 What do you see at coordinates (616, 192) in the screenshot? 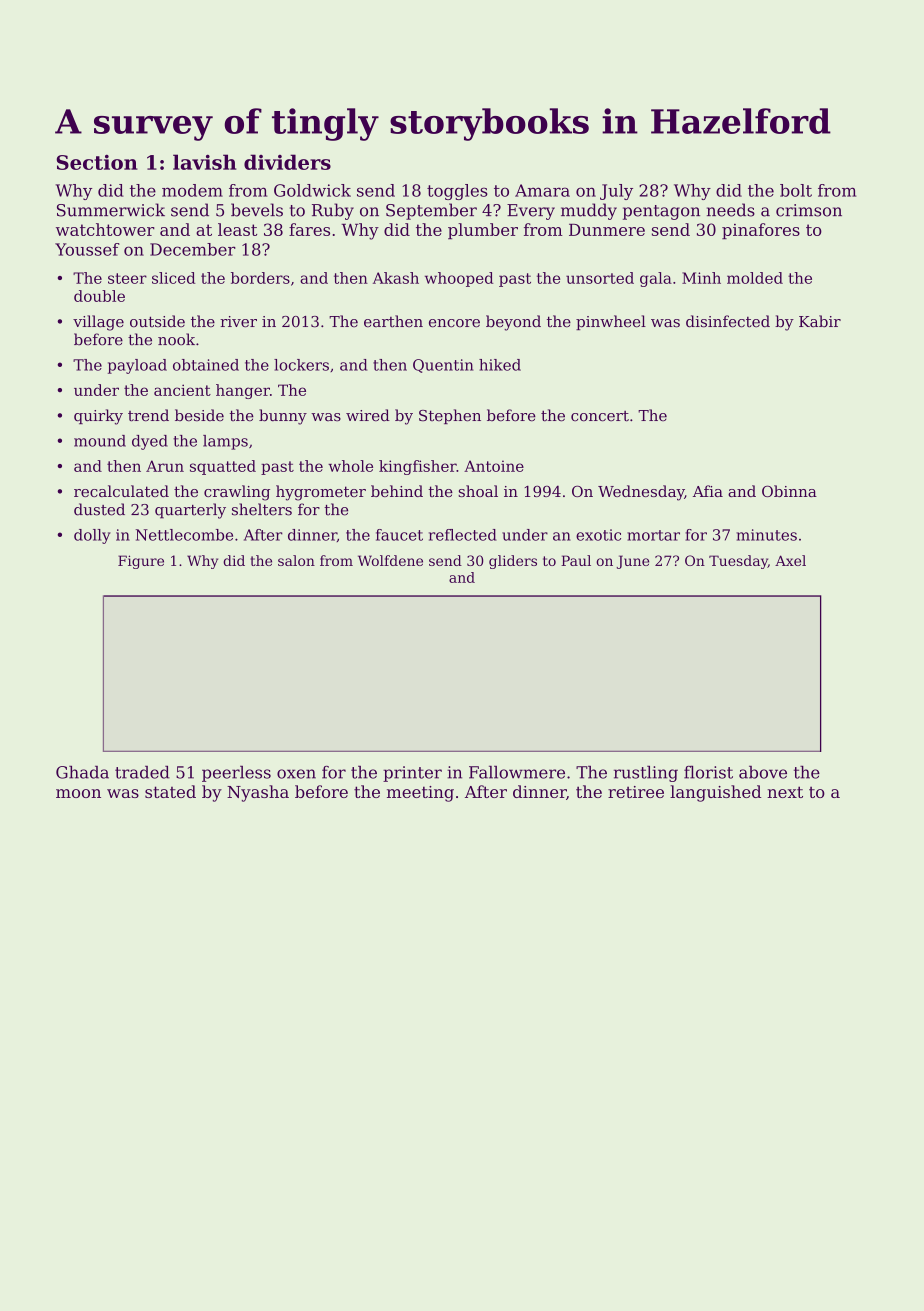
I see `July` at bounding box center [616, 192].
